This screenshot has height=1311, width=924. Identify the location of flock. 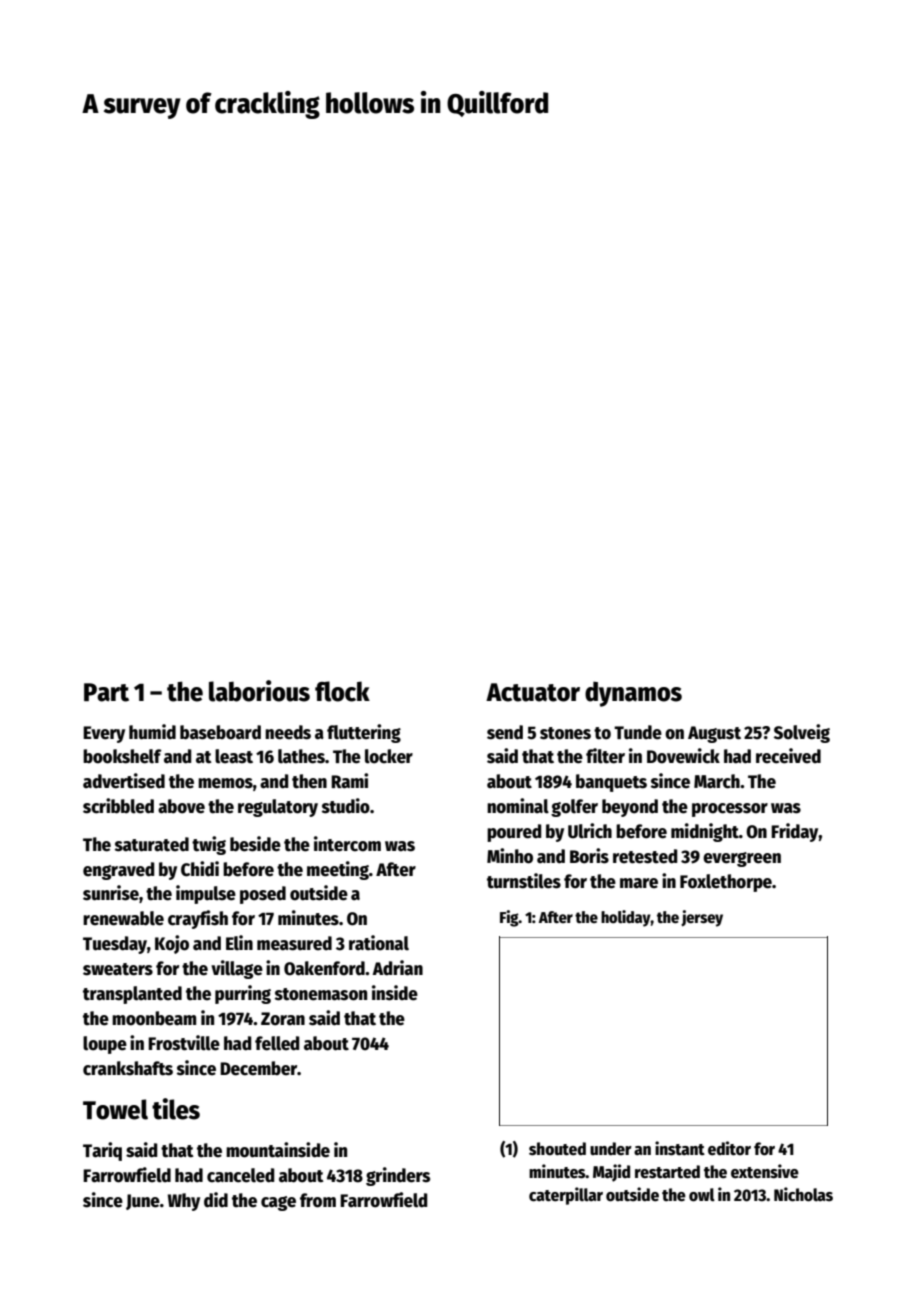
(342, 691).
